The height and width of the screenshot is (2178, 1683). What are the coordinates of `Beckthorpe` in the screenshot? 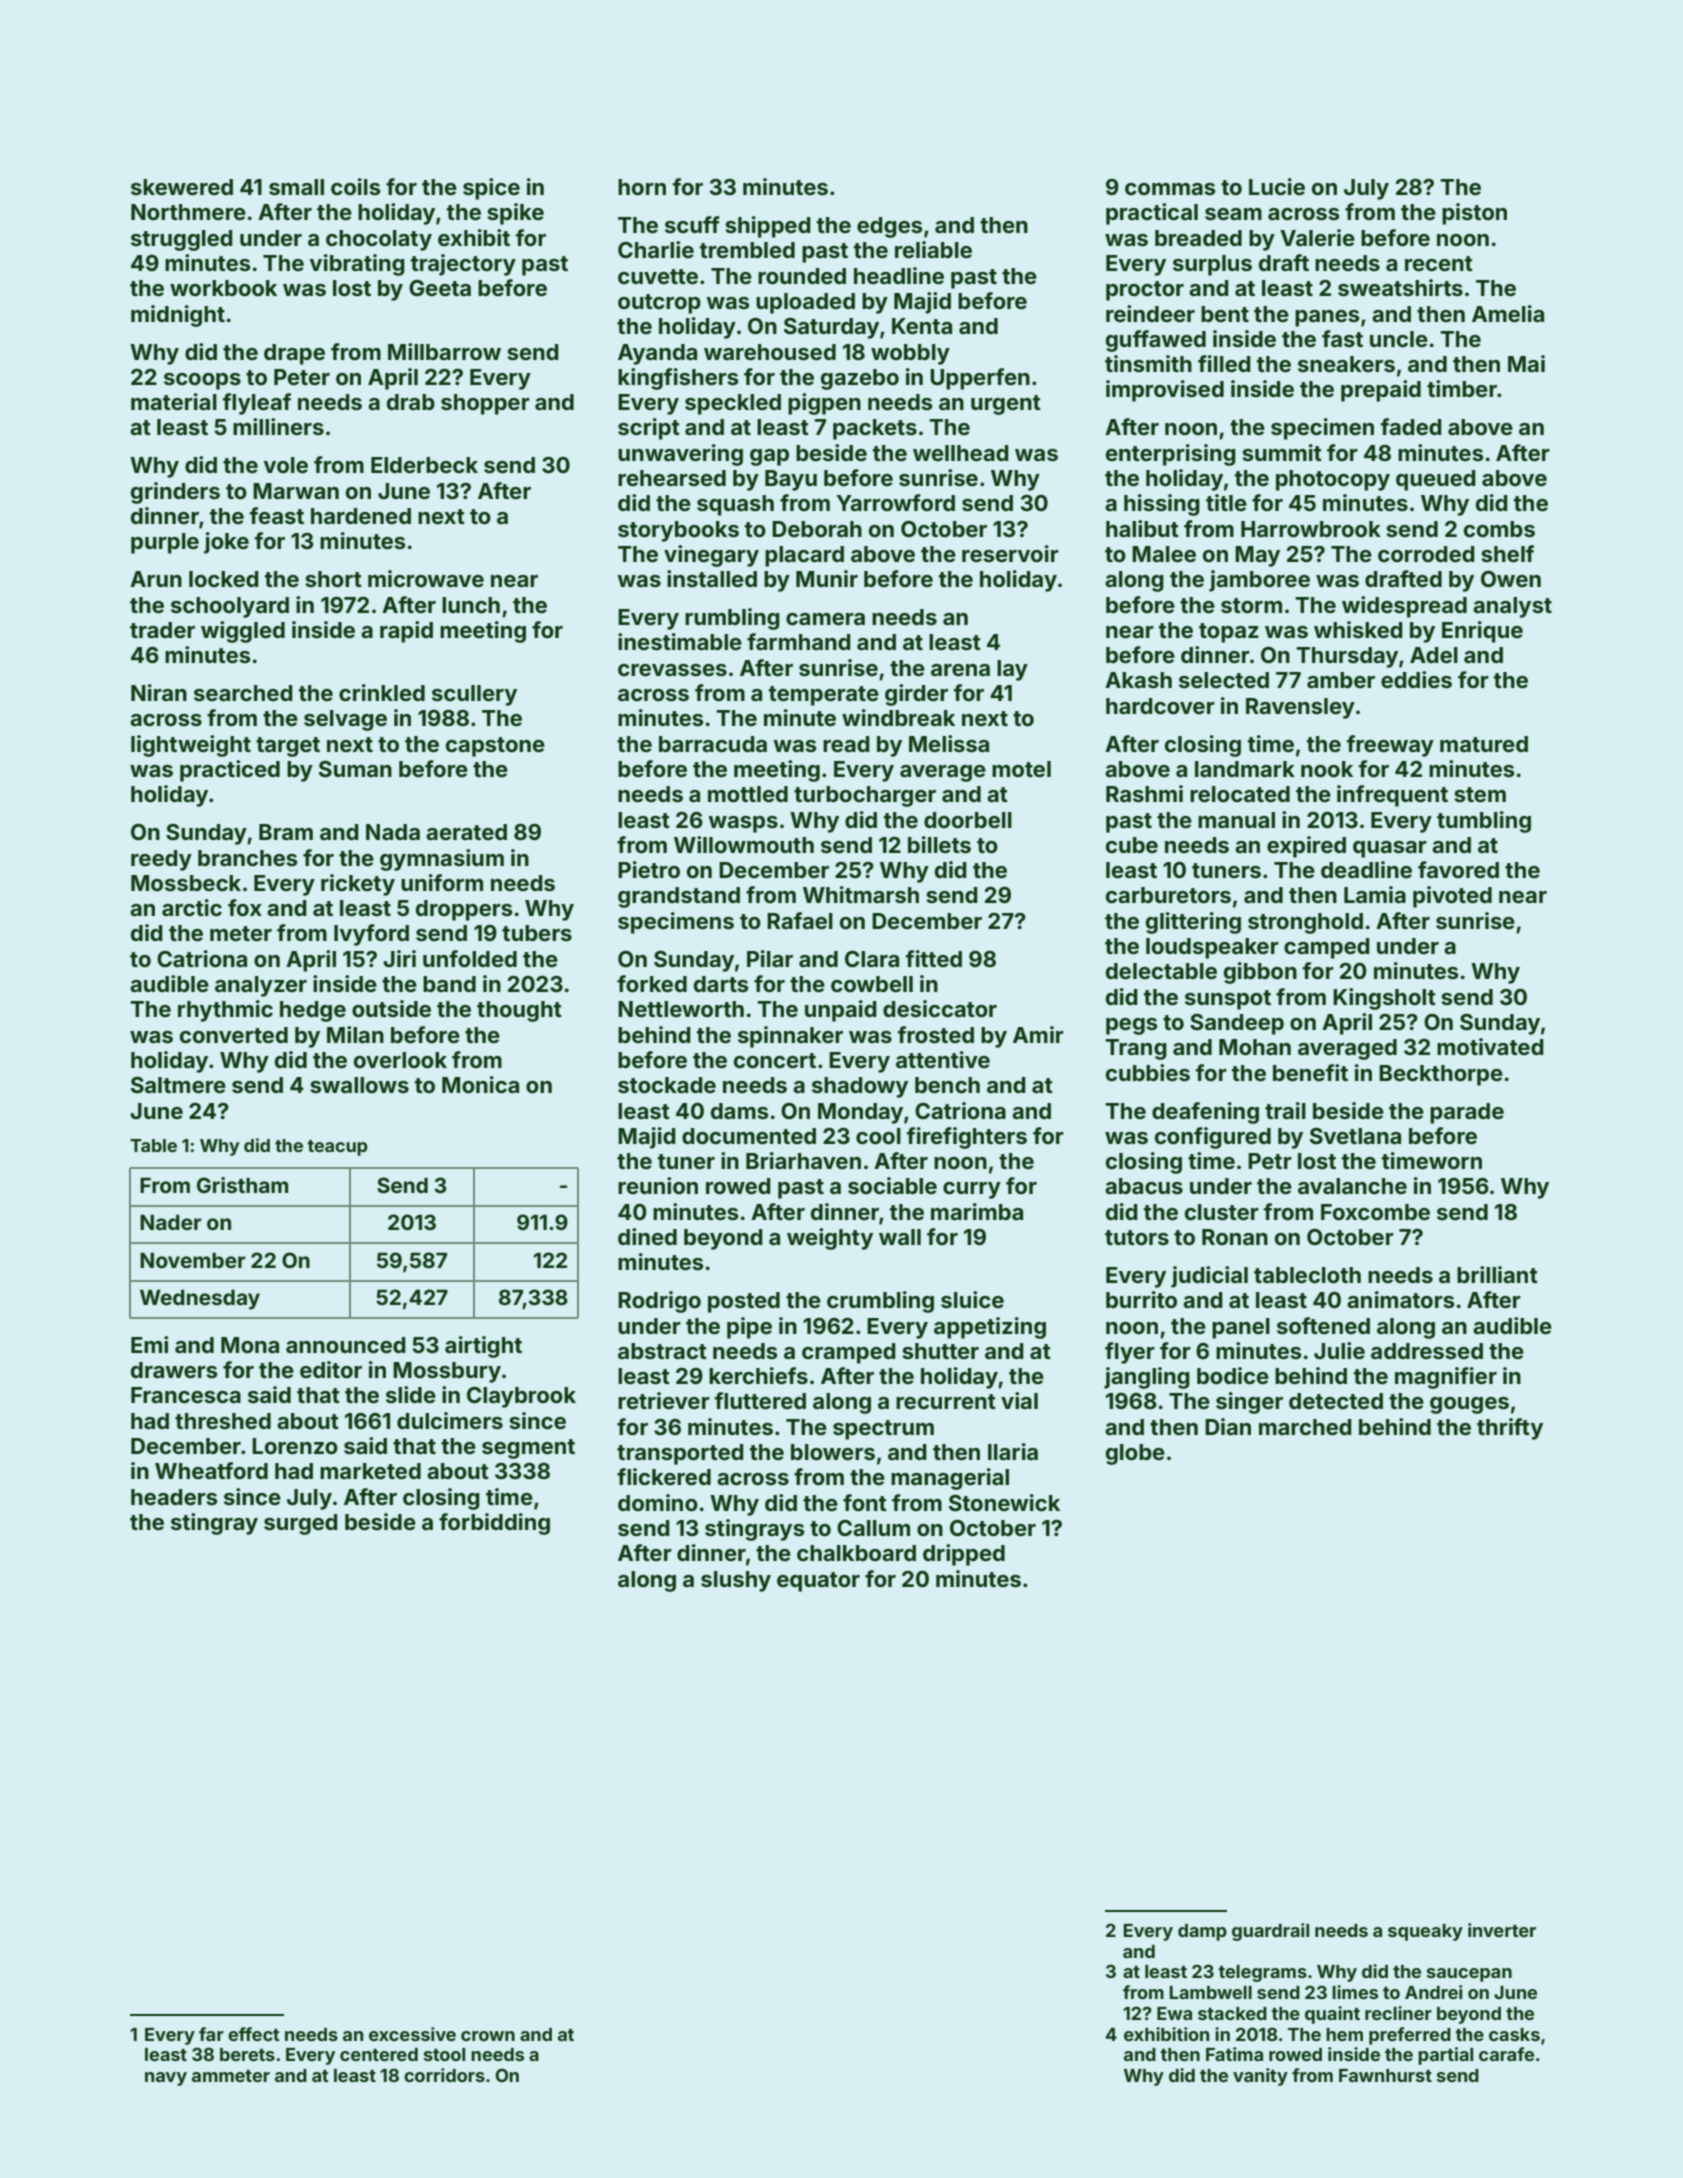 It's located at (1441, 1075).
